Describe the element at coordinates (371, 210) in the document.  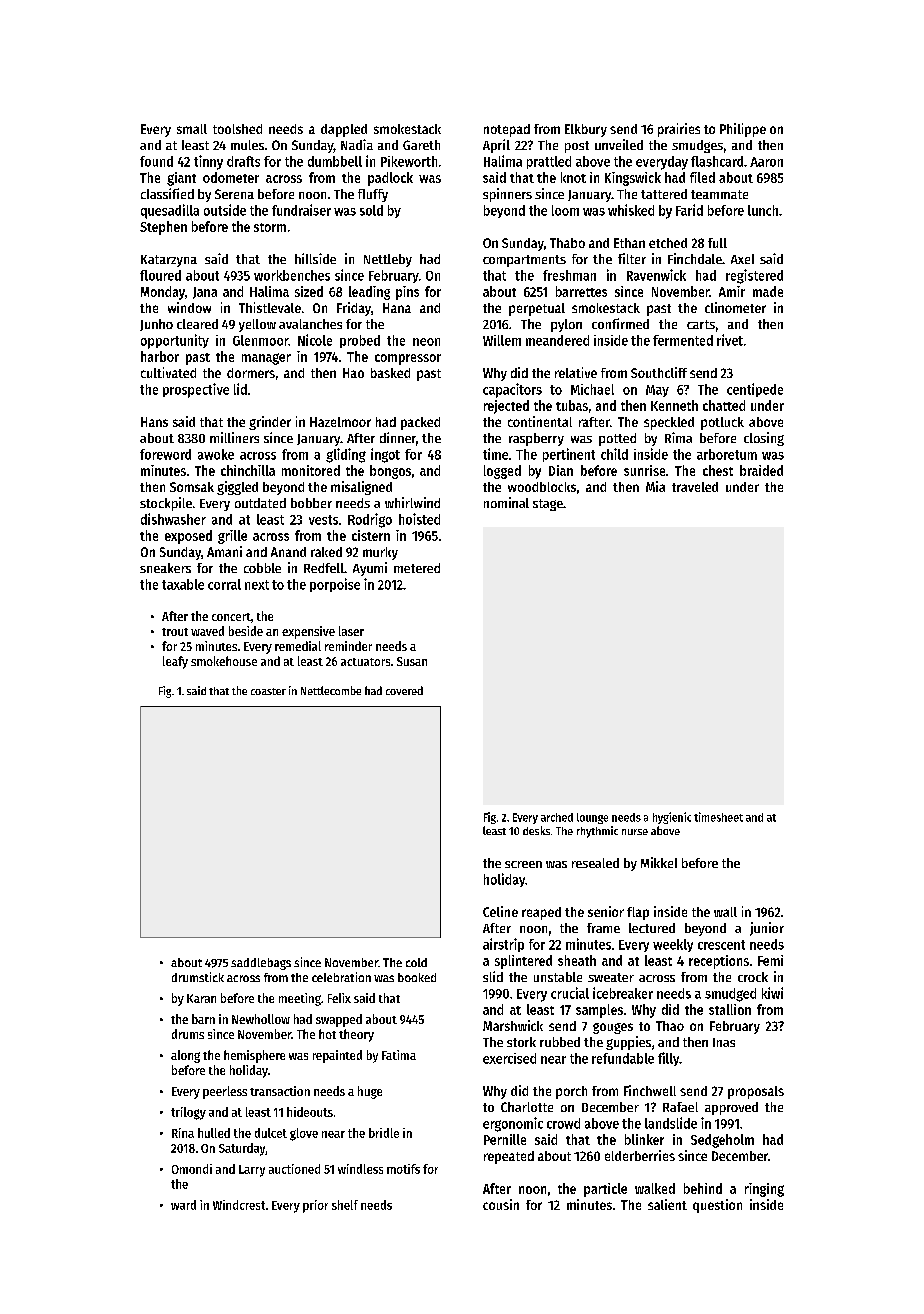
I see `sold` at that location.
